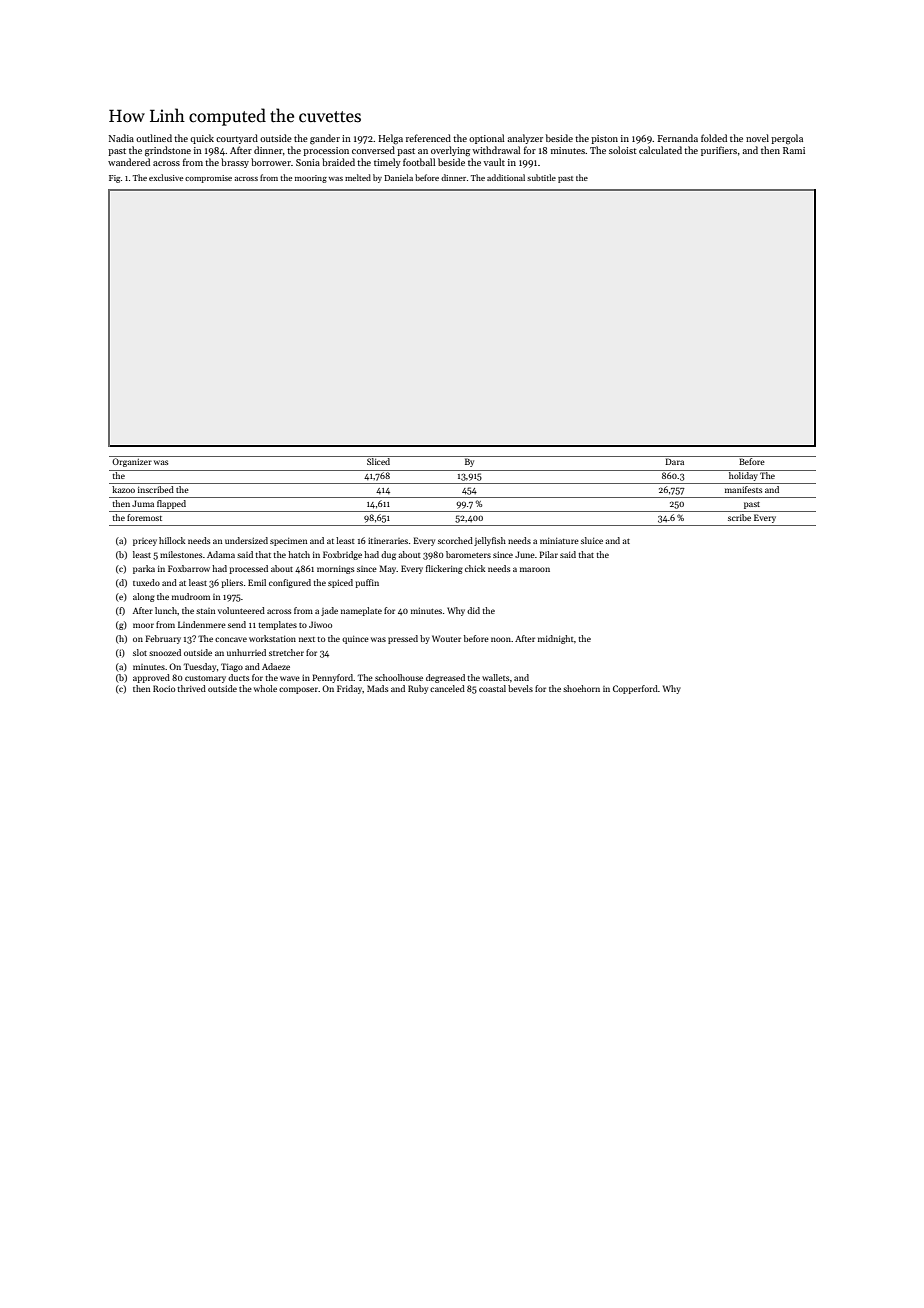 The width and height of the document is (924, 1308). I want to click on subtitle, so click(541, 177).
